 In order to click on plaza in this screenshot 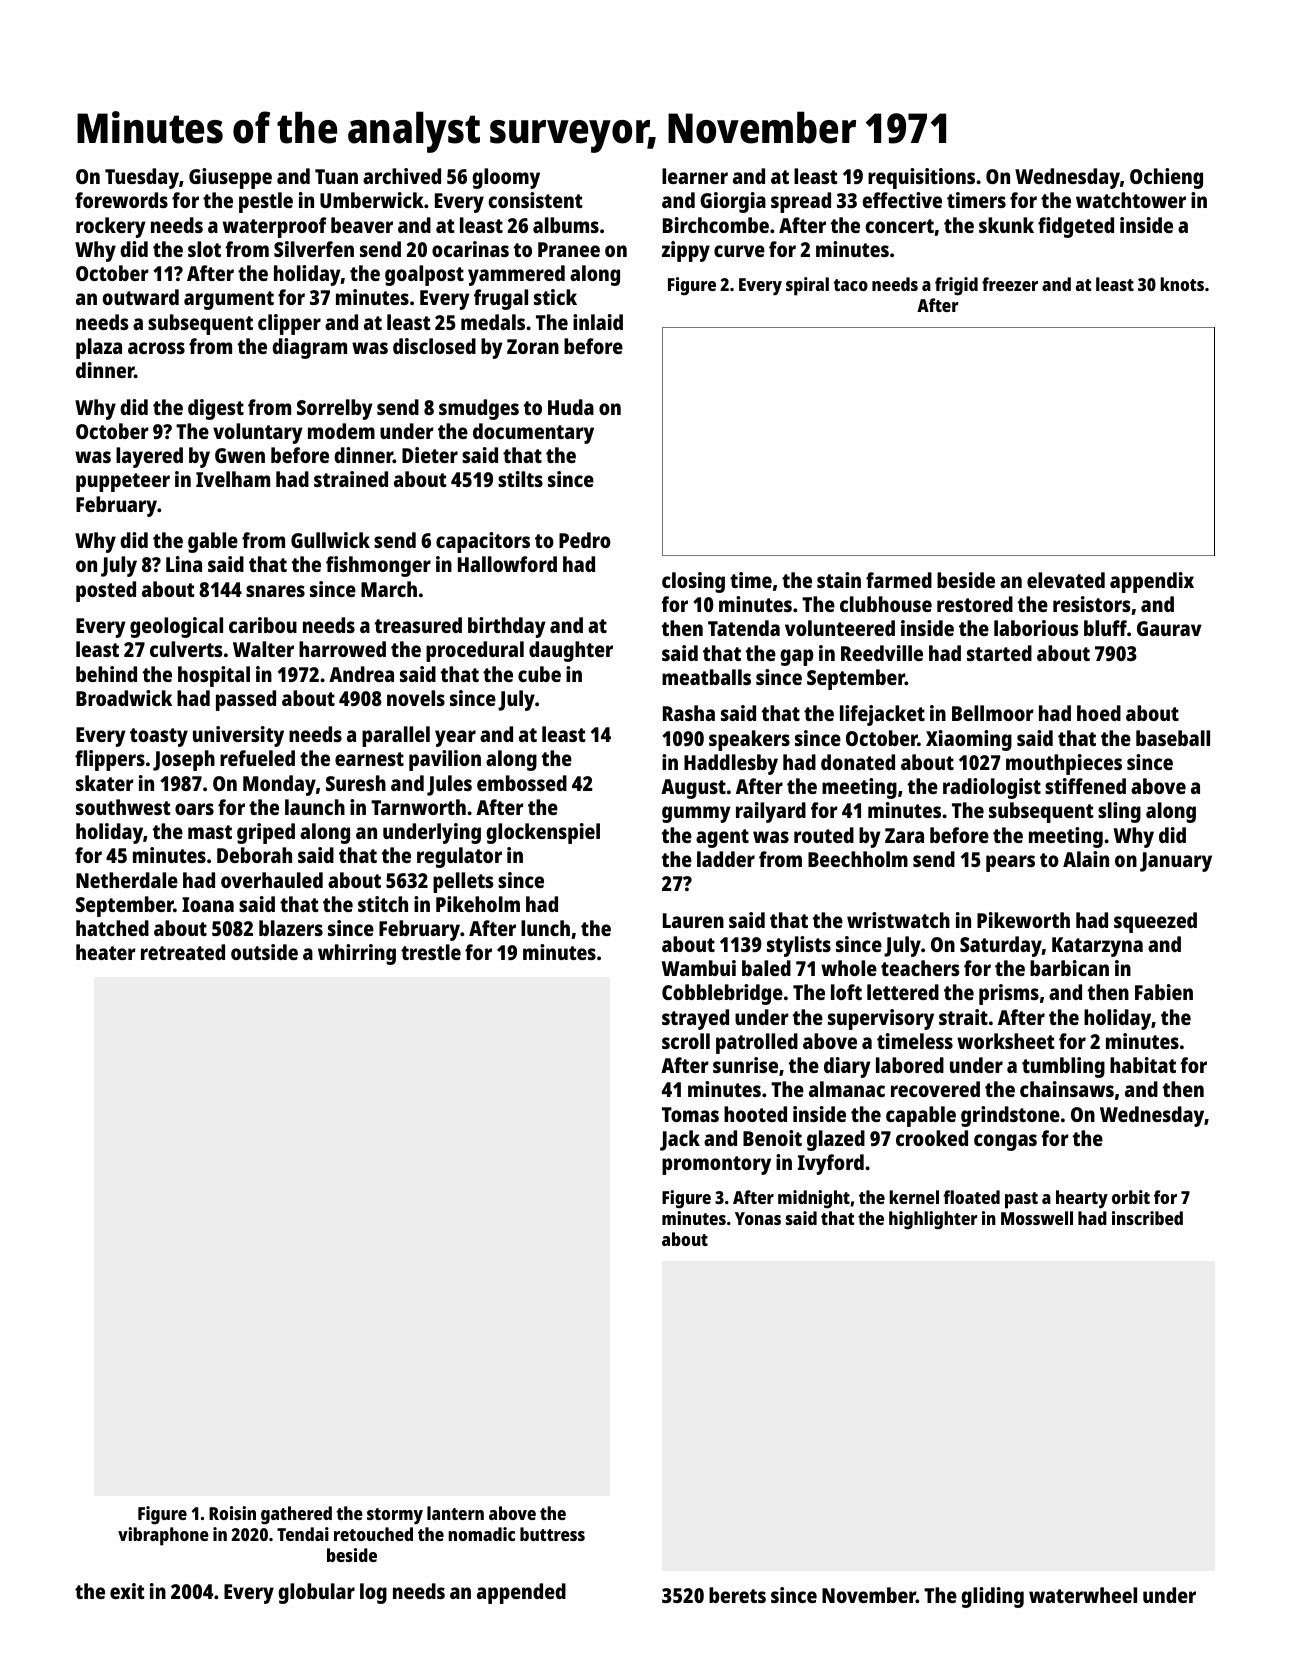, I will do `click(99, 348)`.
